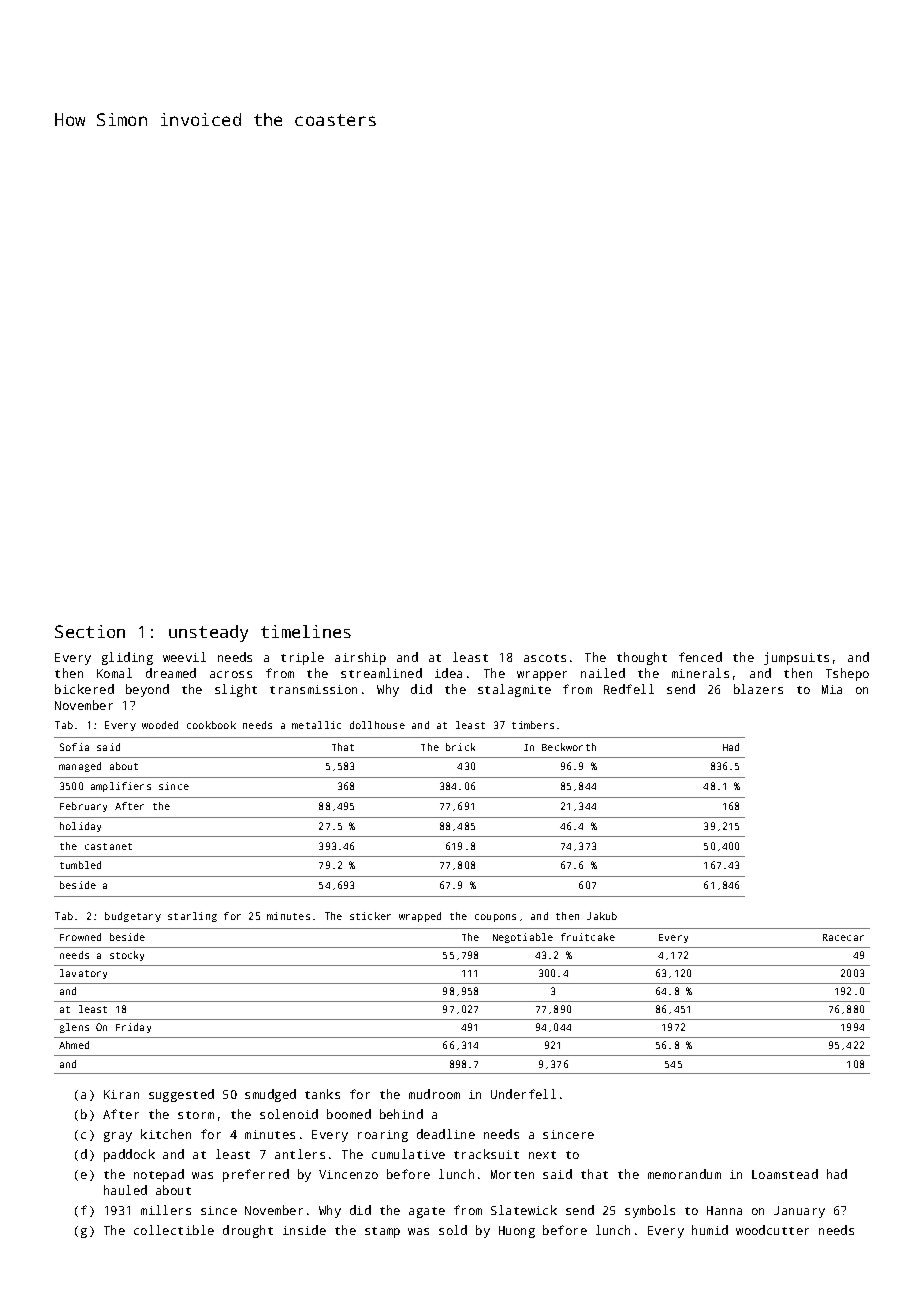 This screenshot has height=1308, width=924. I want to click on collectible, so click(174, 1230).
